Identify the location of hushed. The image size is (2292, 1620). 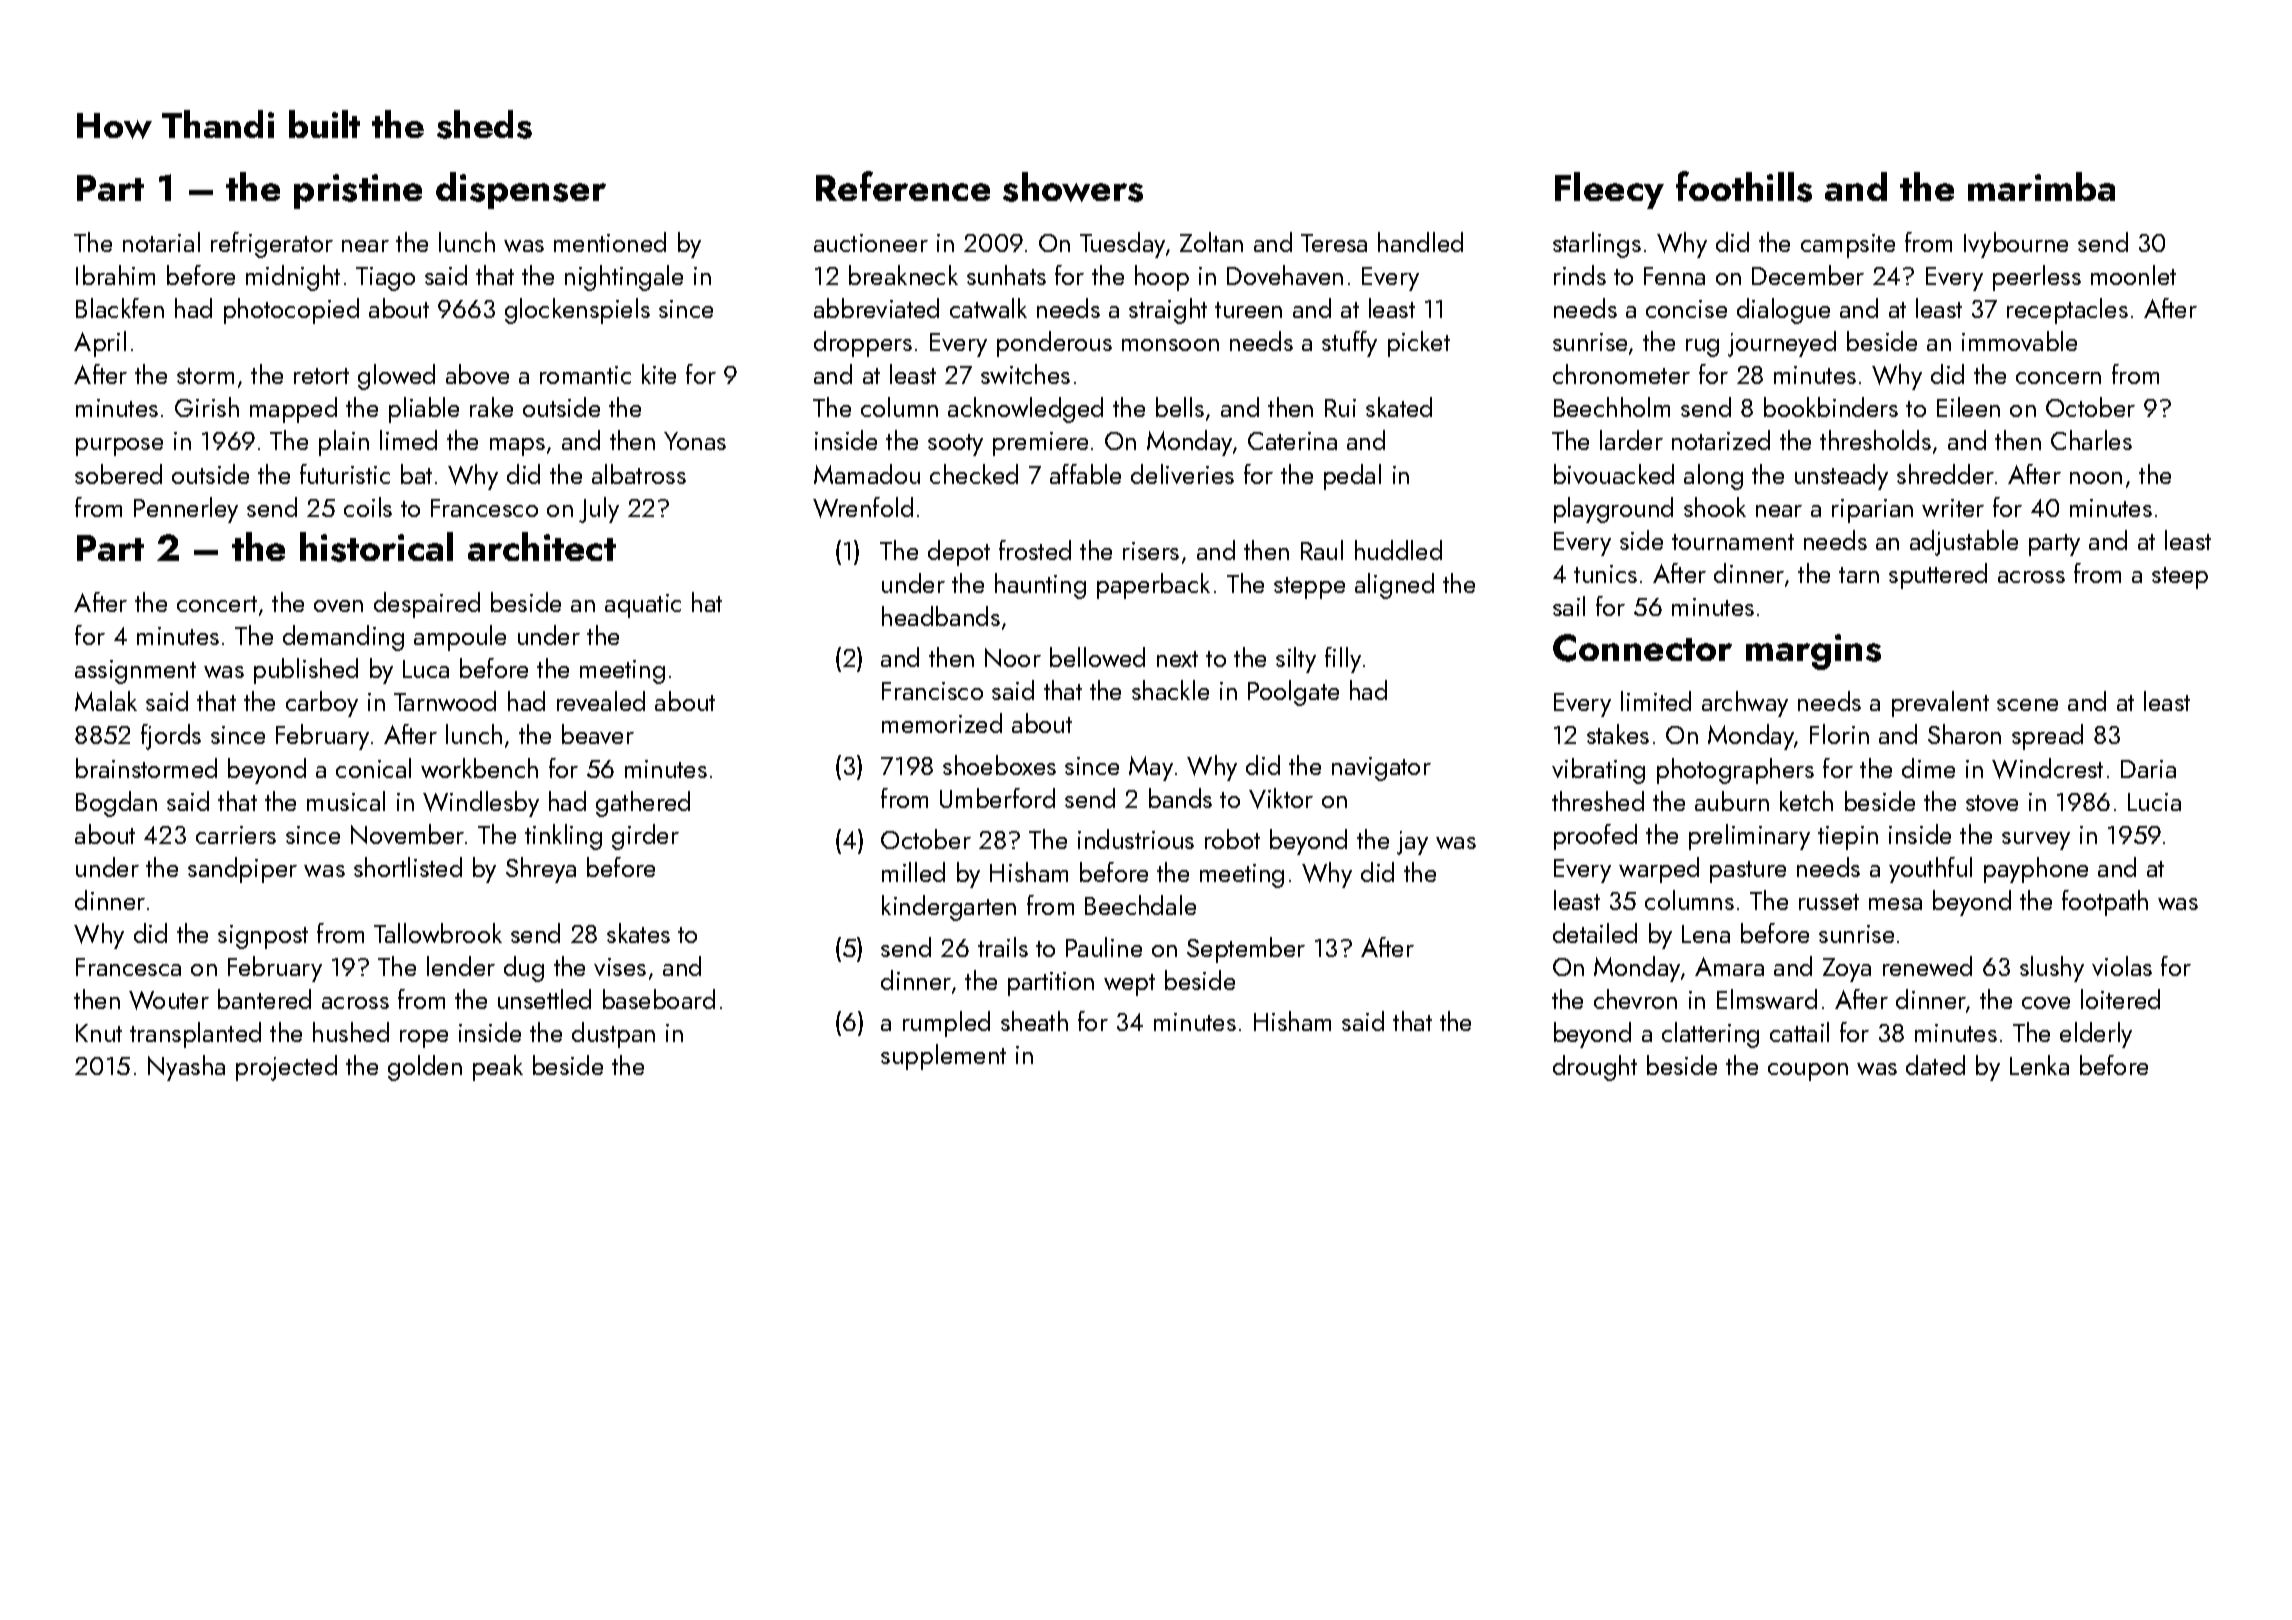
(351, 1032).
